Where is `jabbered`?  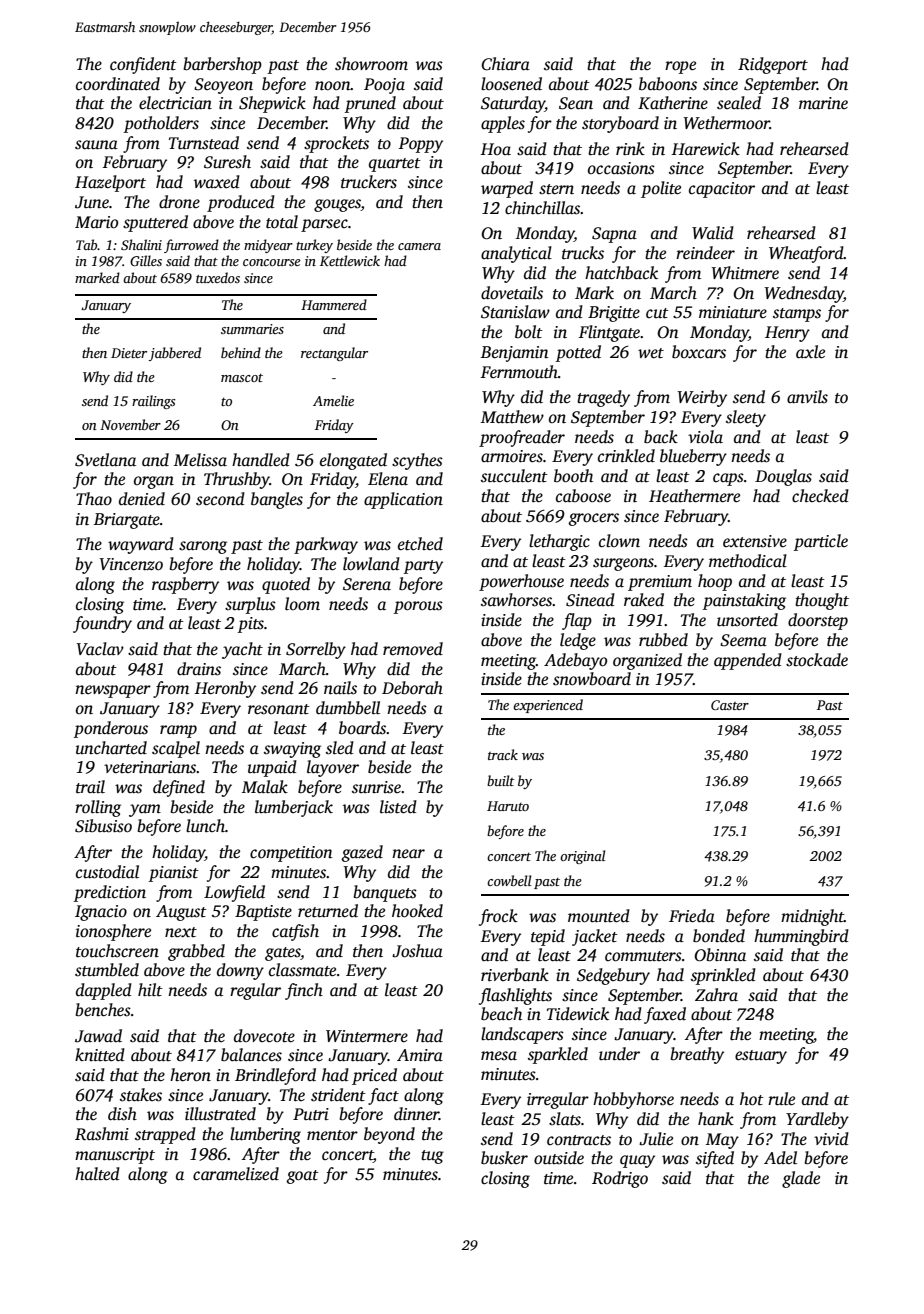
jabbered is located at coordinates (175, 354).
